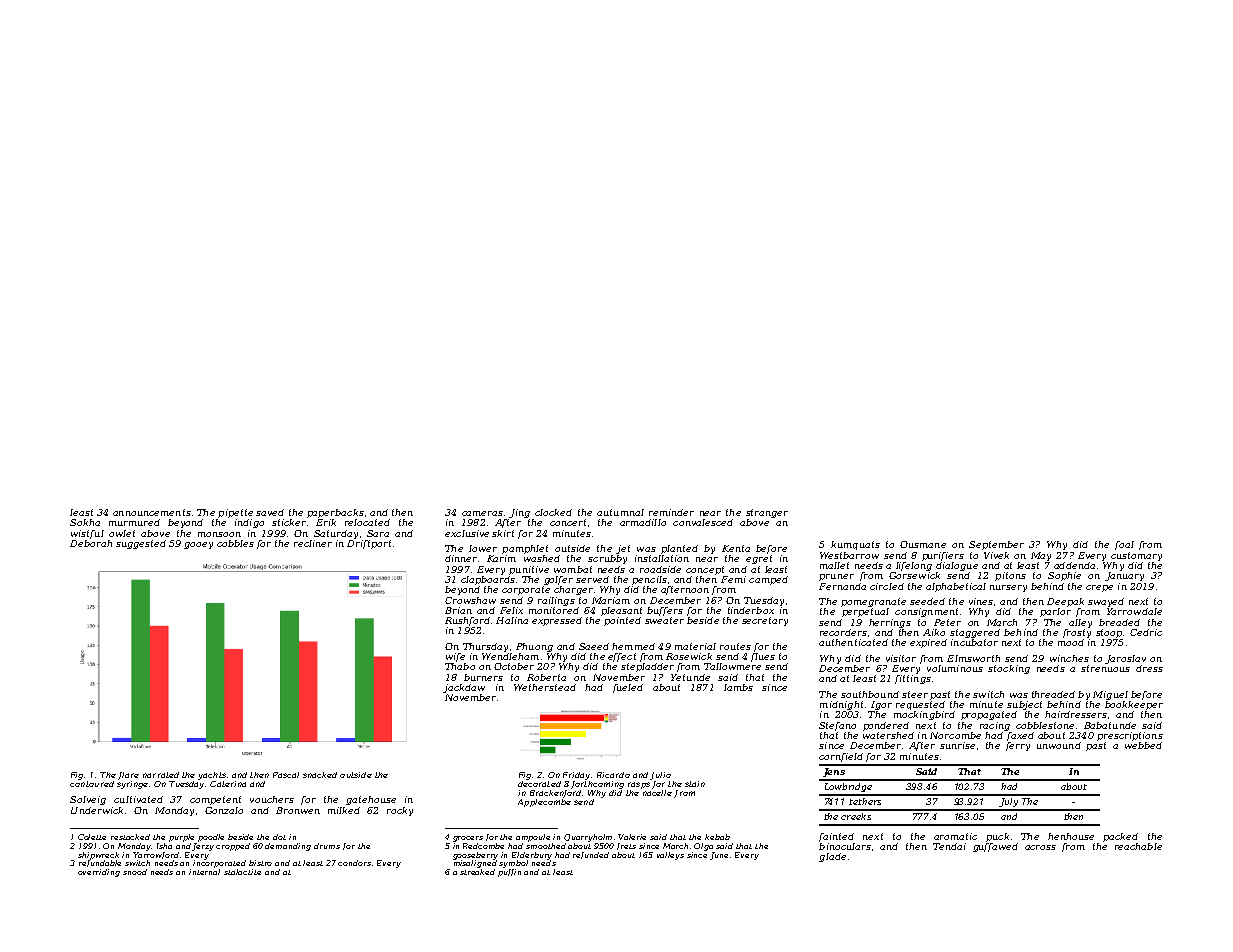 The height and width of the screenshot is (952, 1233). What do you see at coordinates (1009, 669) in the screenshot?
I see `stocking` at bounding box center [1009, 669].
